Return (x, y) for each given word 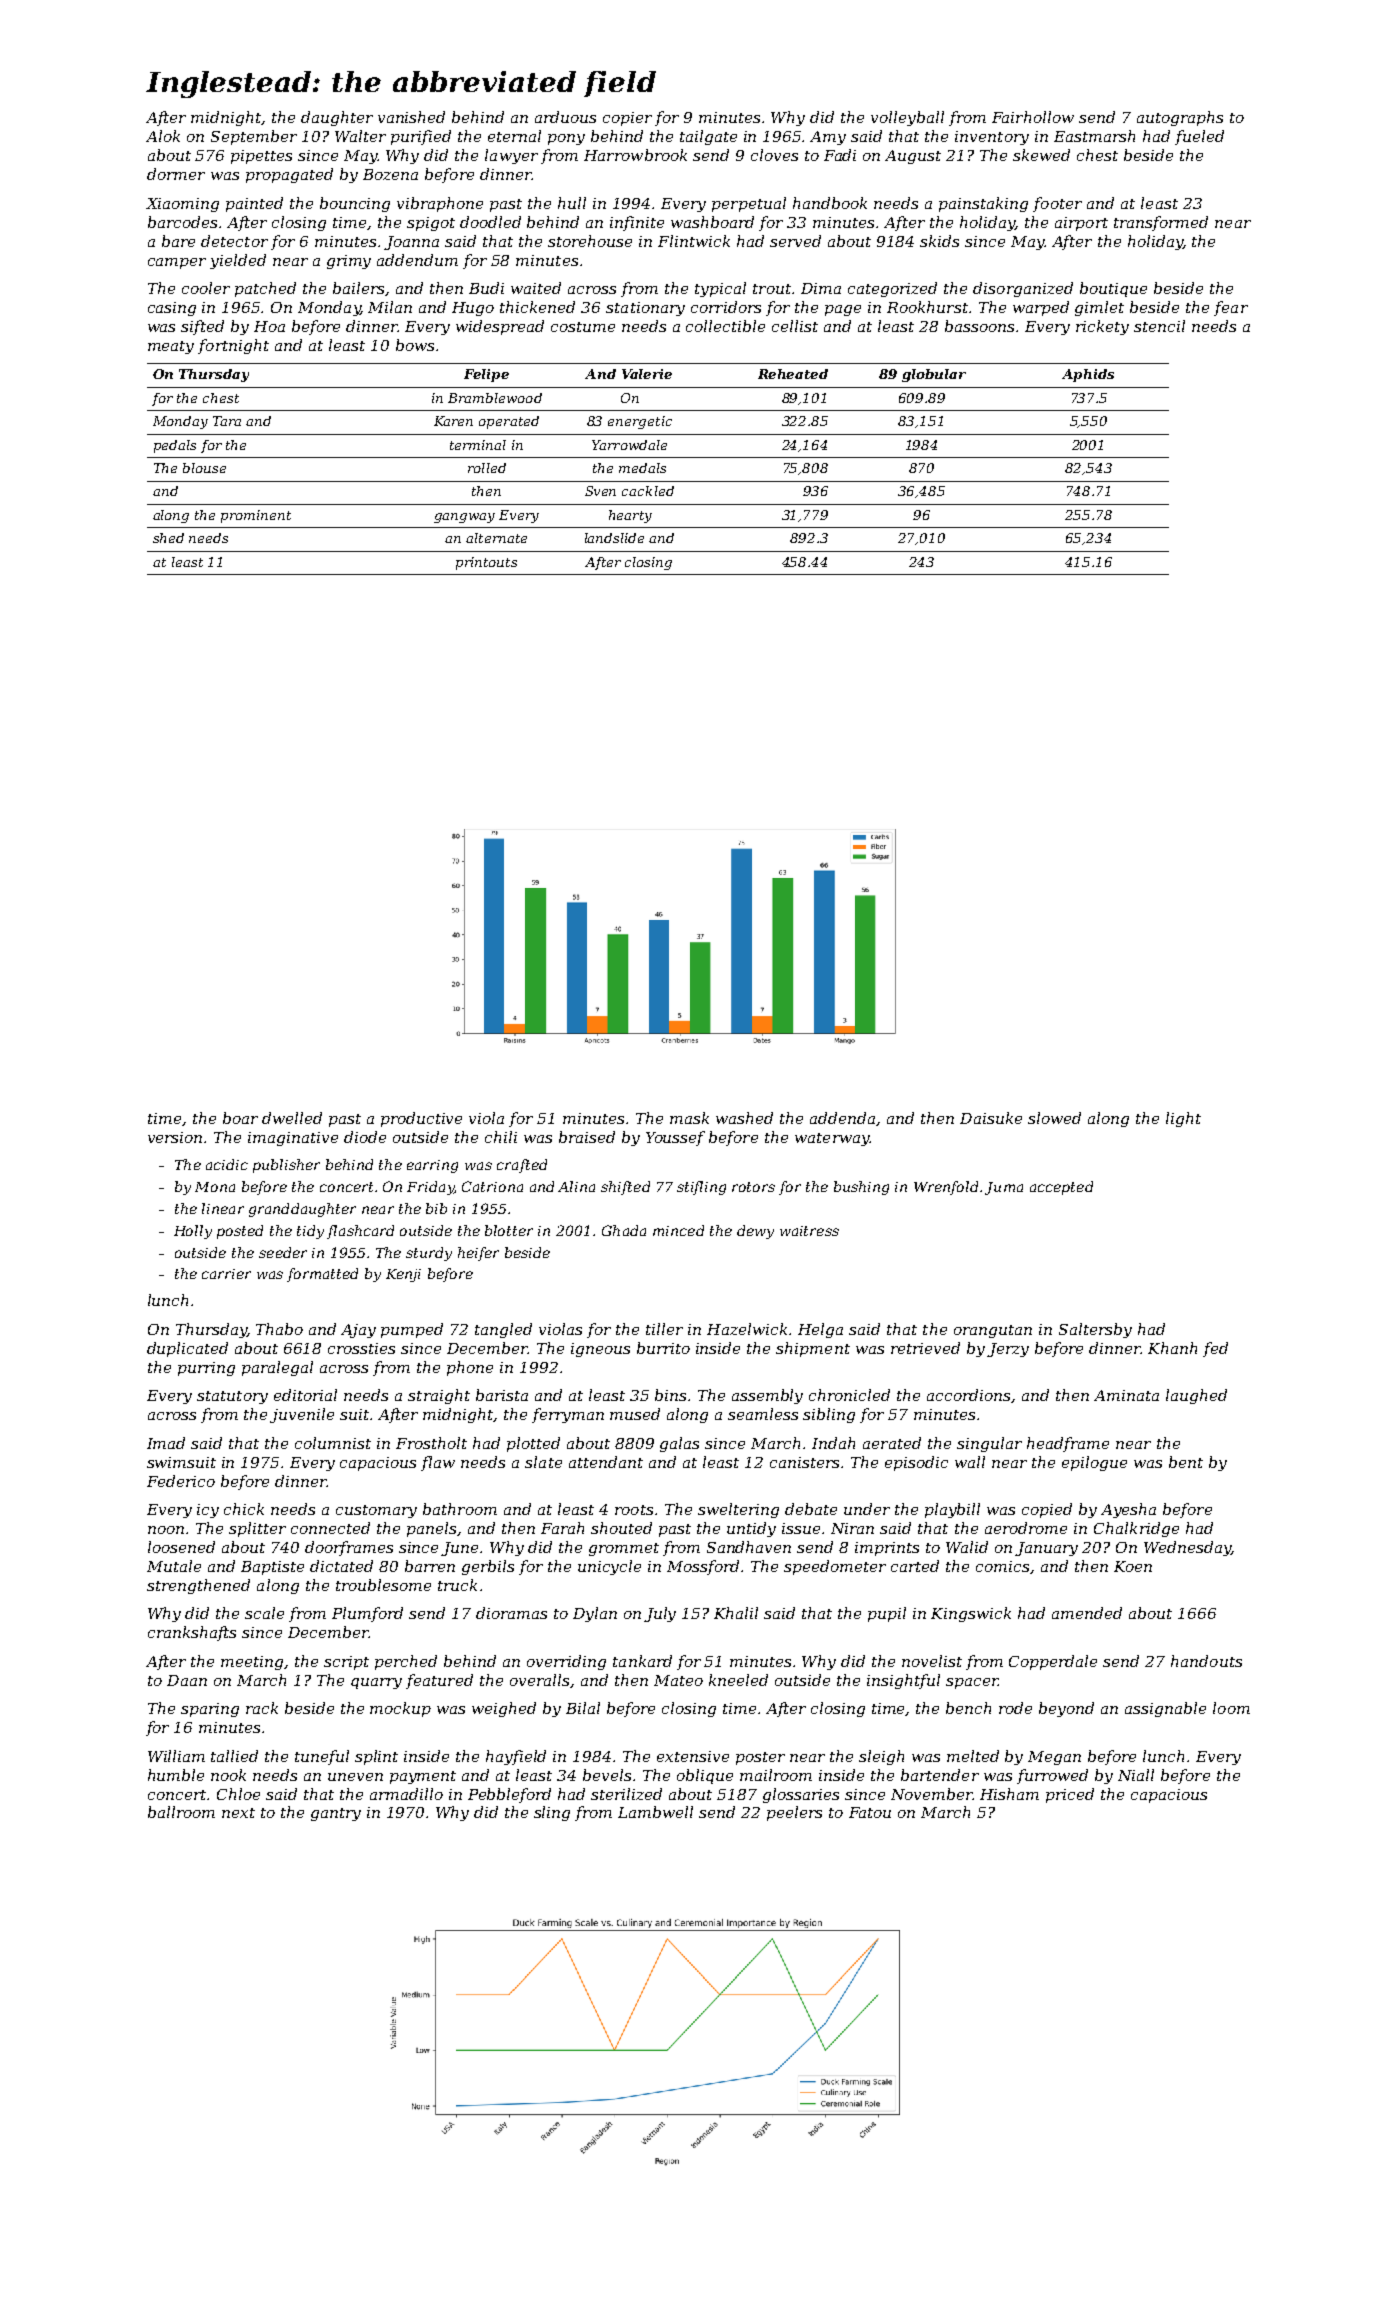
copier (627, 119)
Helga (820, 1330)
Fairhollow (1033, 117)
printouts (486, 563)
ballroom (181, 1812)
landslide (614, 538)
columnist (333, 1443)
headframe (1068, 1444)
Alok (163, 136)
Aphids (1088, 375)
